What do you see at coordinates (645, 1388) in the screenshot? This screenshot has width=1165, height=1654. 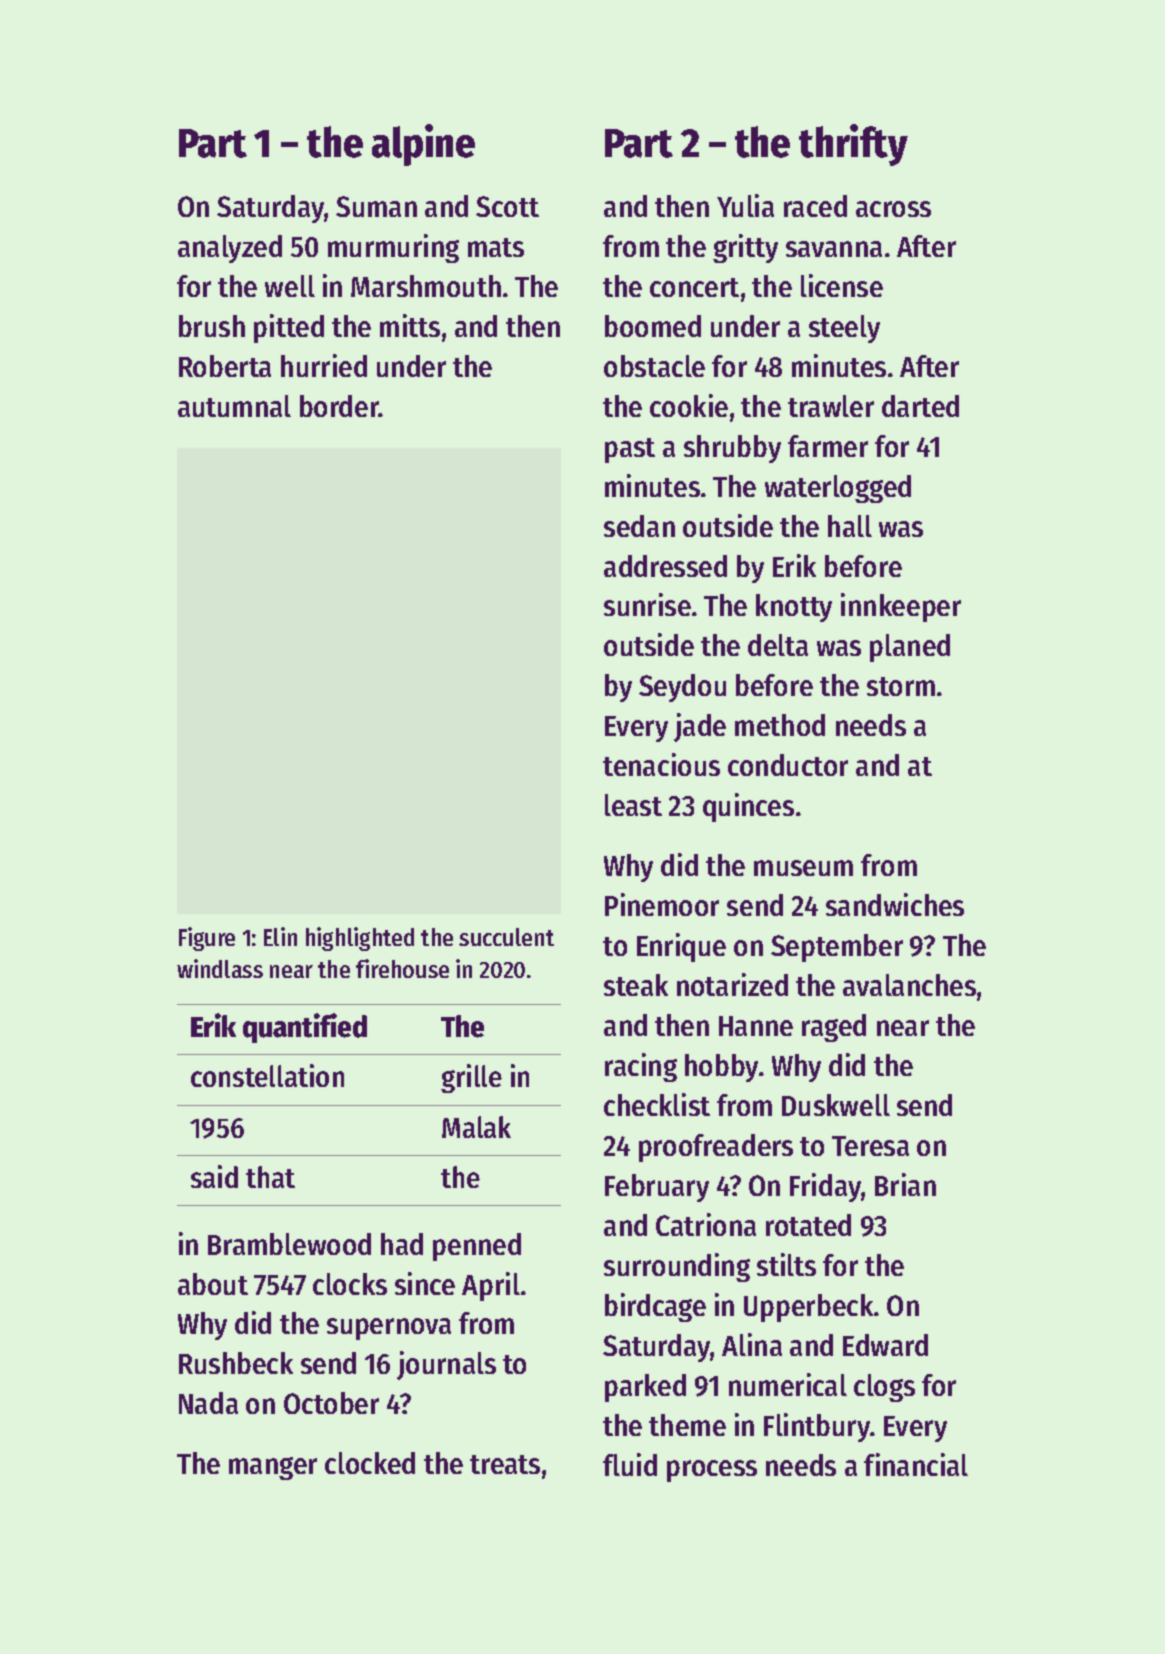 I see `parked` at bounding box center [645, 1388].
